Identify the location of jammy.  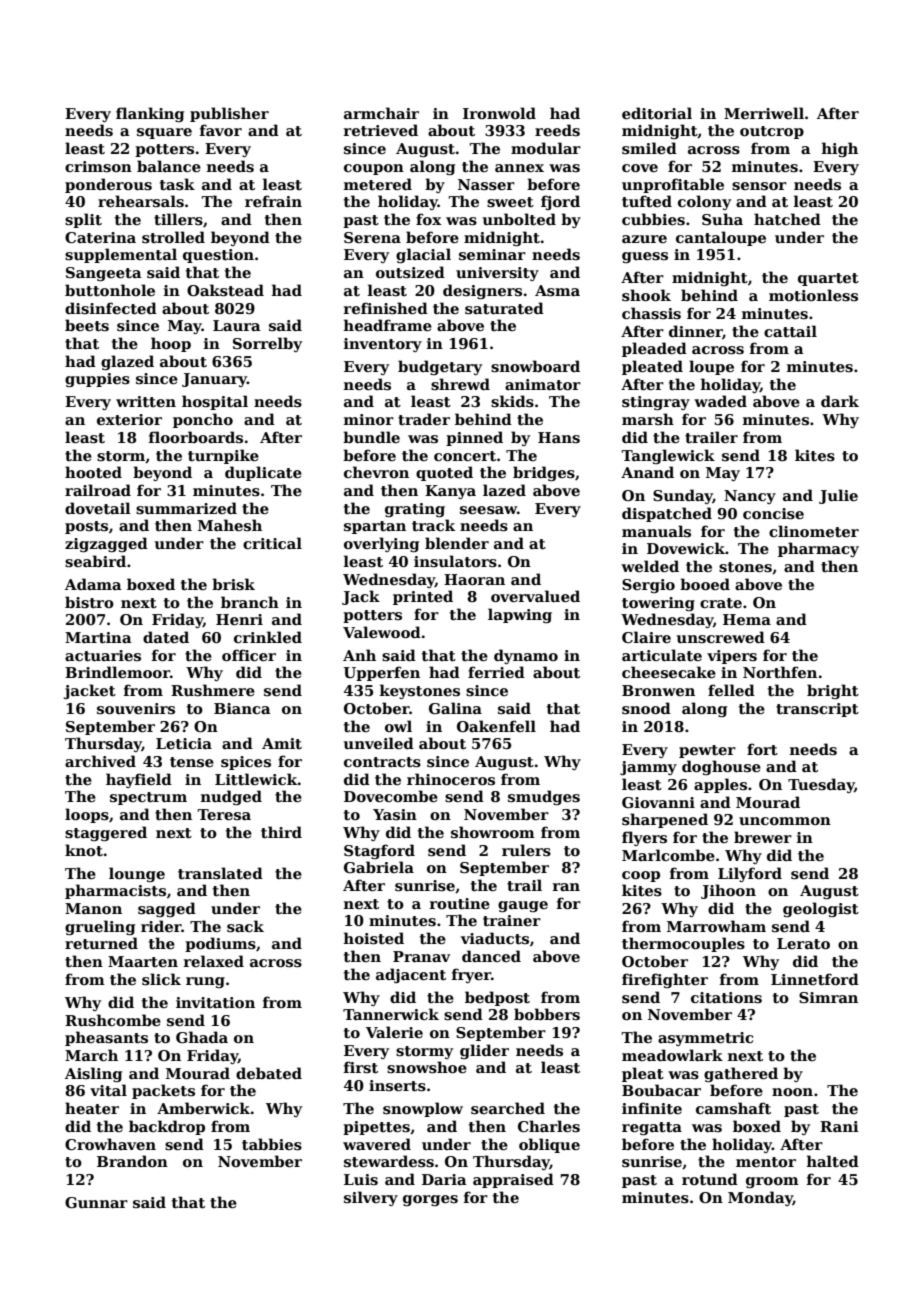
(648, 768).
